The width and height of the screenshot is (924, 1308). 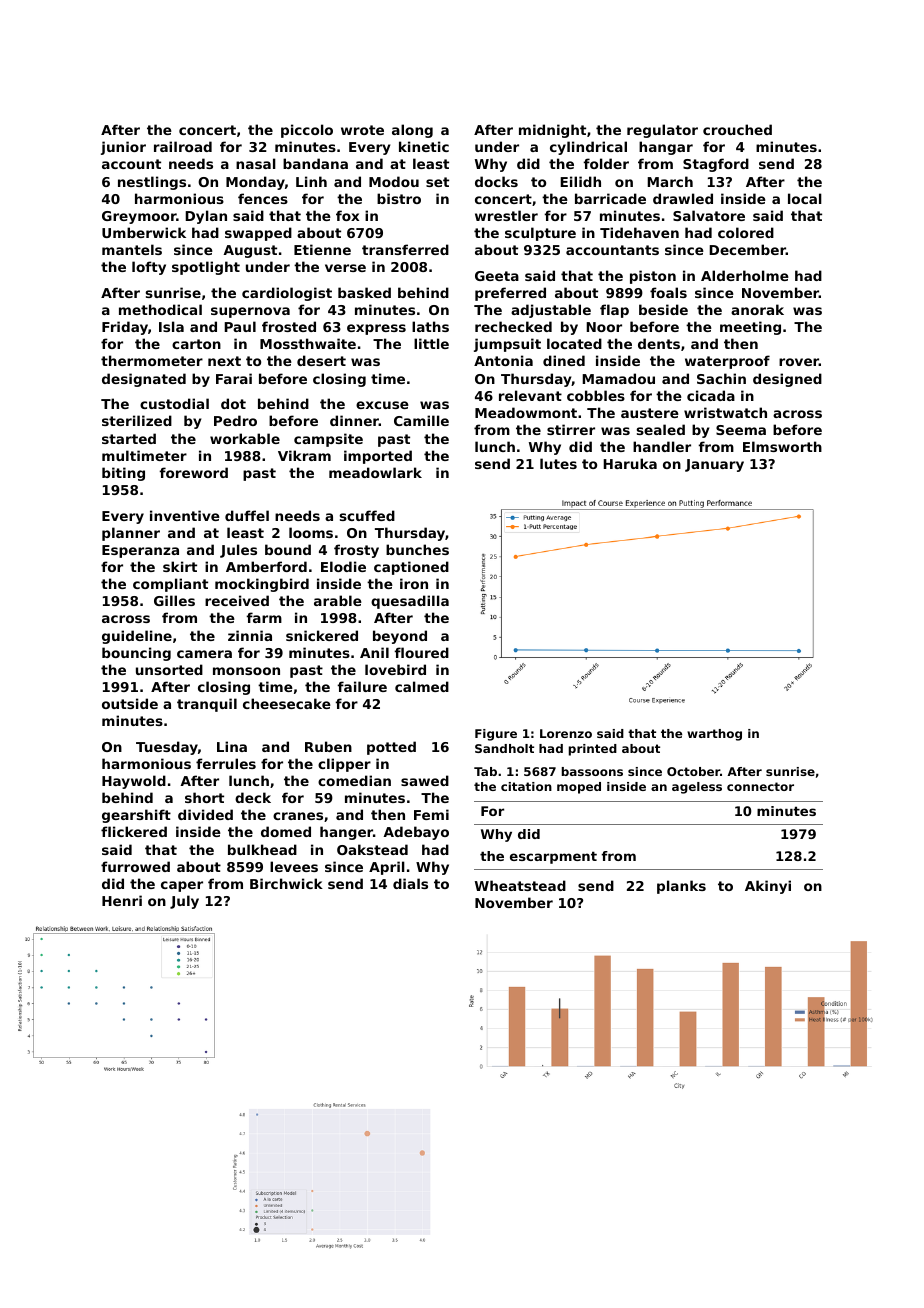 What do you see at coordinates (410, 602) in the screenshot?
I see `quesadilla` at bounding box center [410, 602].
